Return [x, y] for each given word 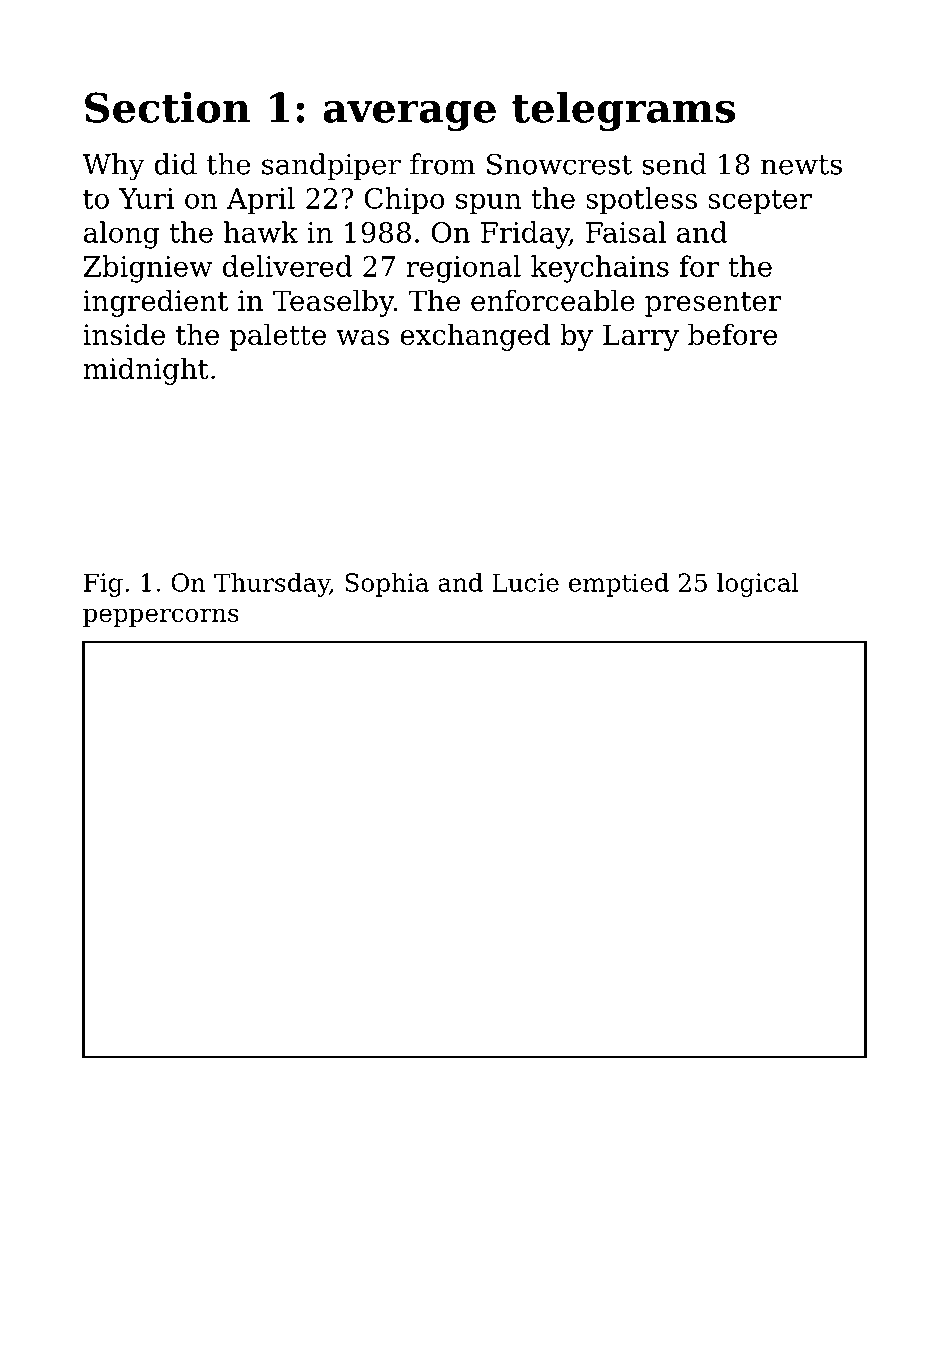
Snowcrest [559, 164]
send [675, 164]
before [732, 334]
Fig [103, 585]
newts [801, 165]
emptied [619, 585]
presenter [713, 304]
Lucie [525, 582]
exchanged [475, 337]
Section [168, 107]
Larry [641, 337]
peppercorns [161, 617]
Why [113, 167]
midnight [145, 371]
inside [124, 334]
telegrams [623, 111]
